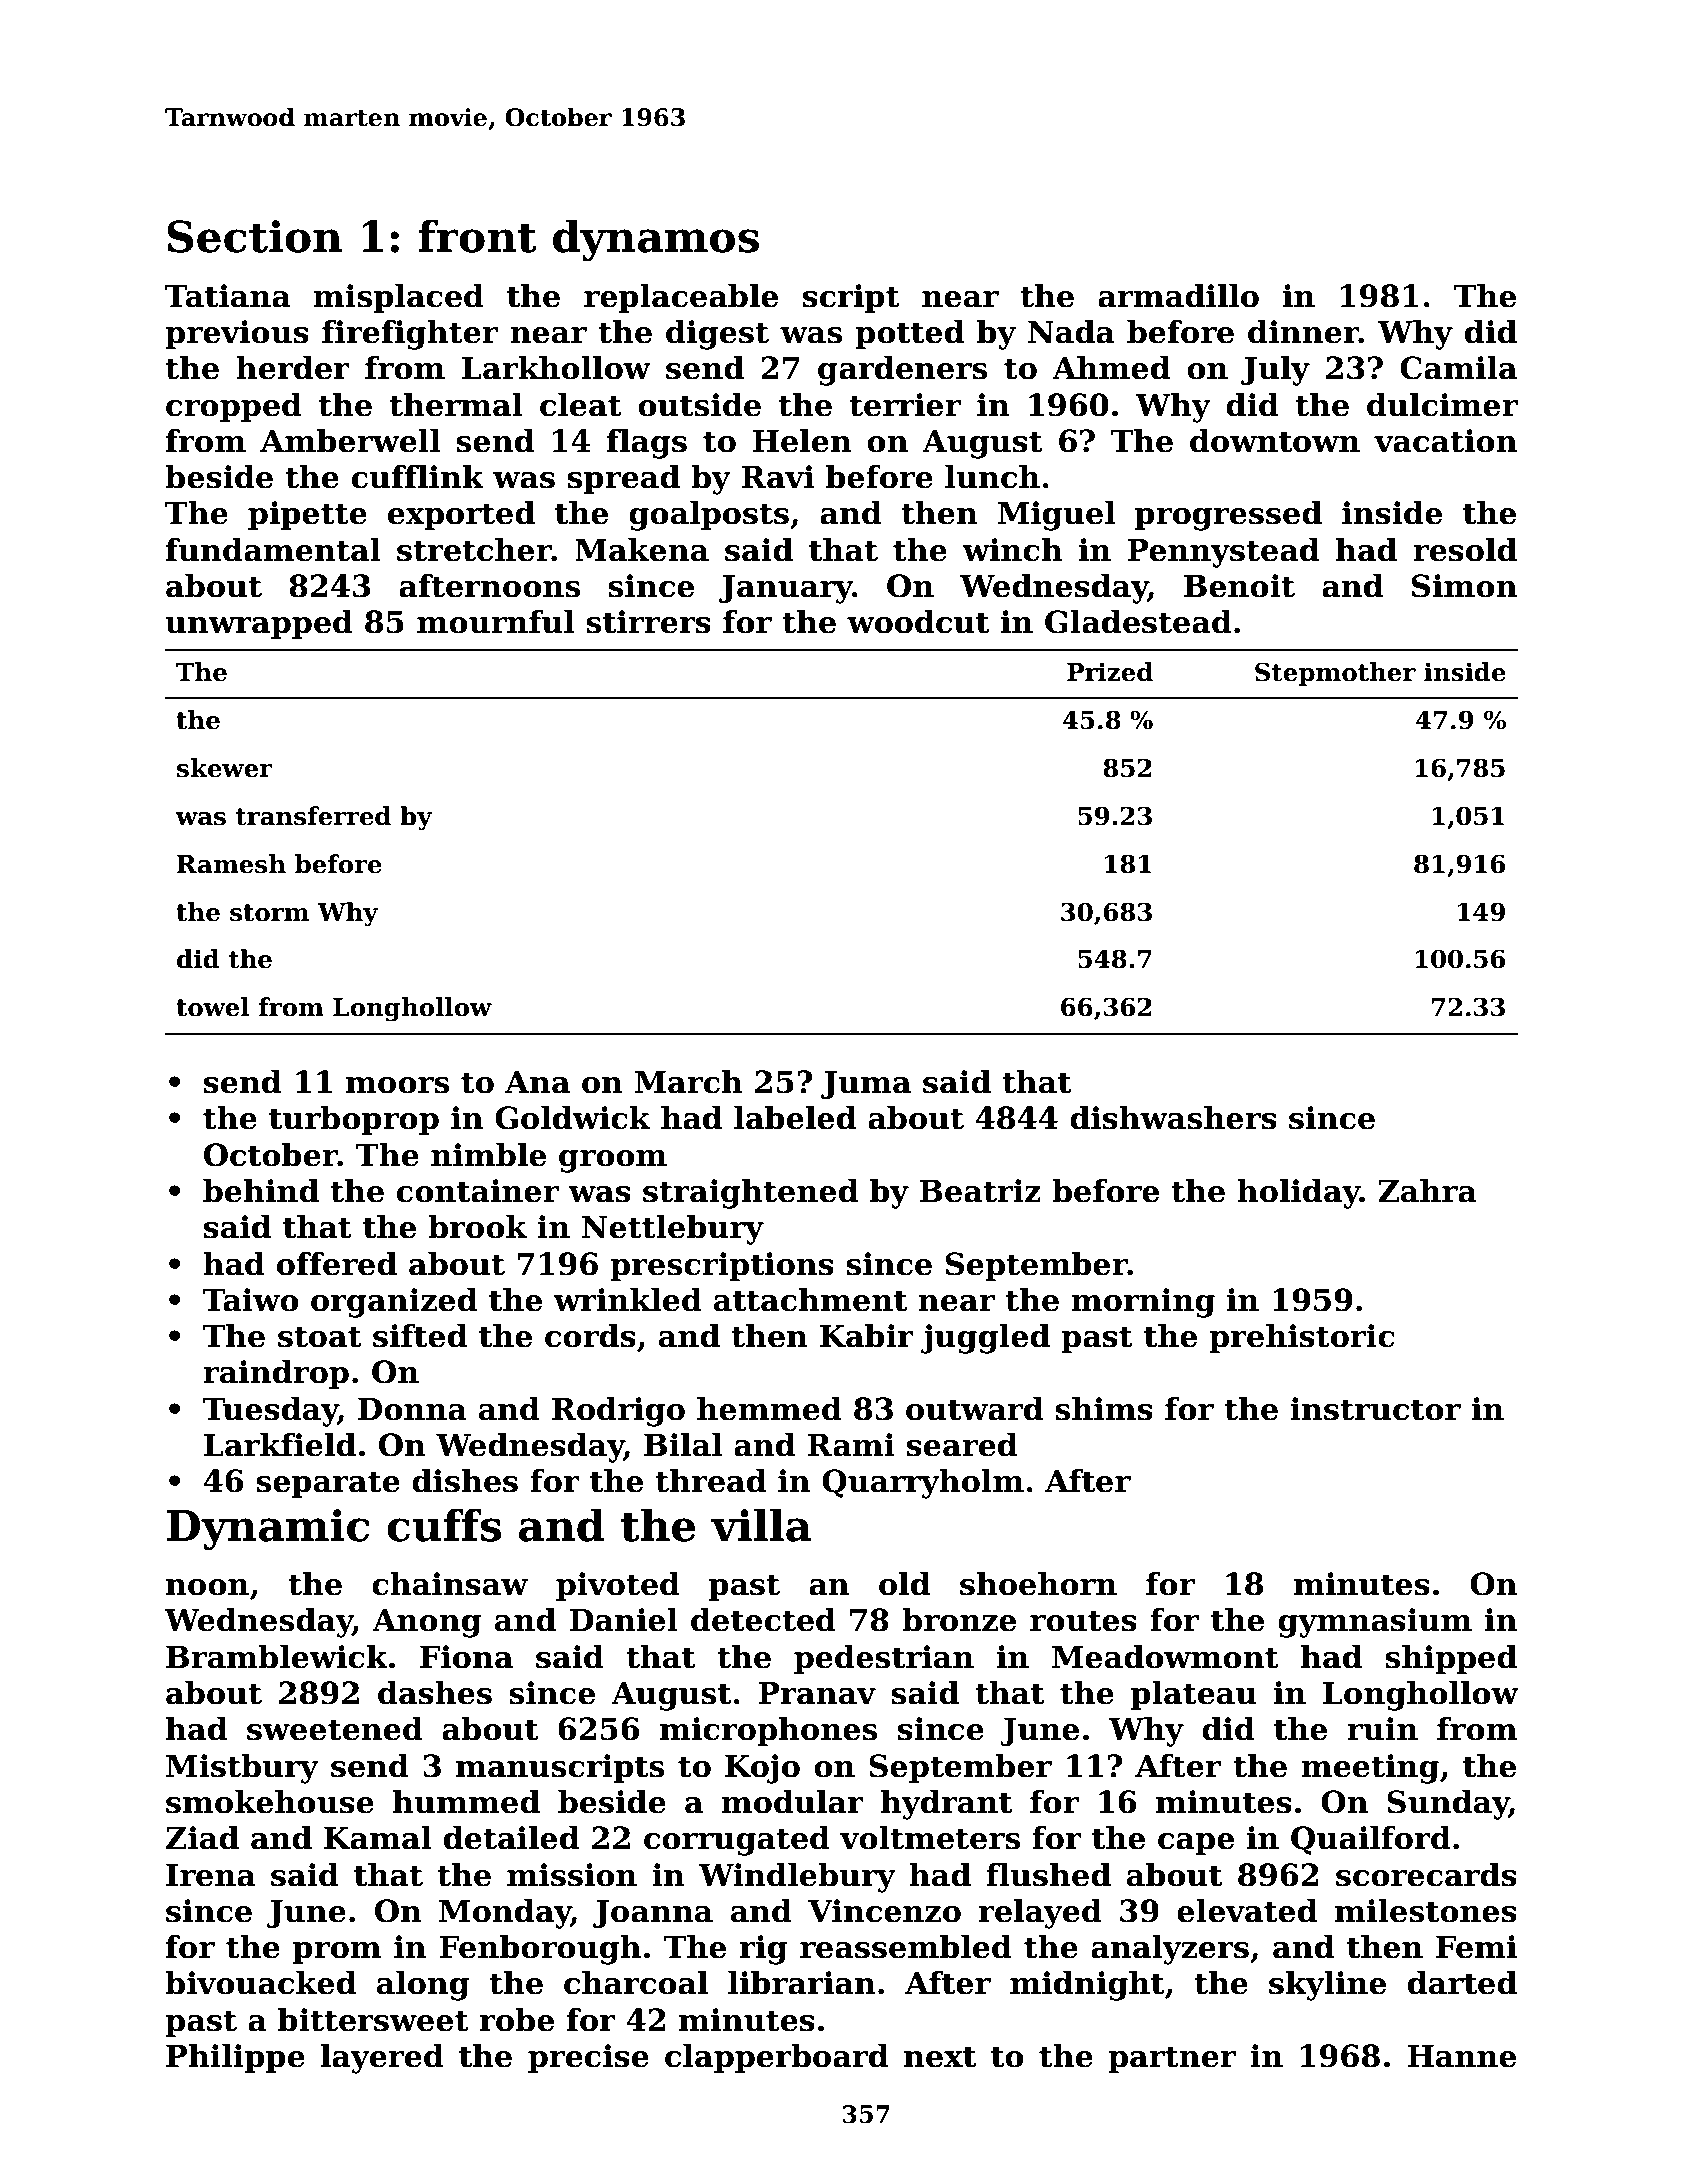 The image size is (1683, 2178). What do you see at coordinates (1465, 550) in the screenshot?
I see `resold` at bounding box center [1465, 550].
